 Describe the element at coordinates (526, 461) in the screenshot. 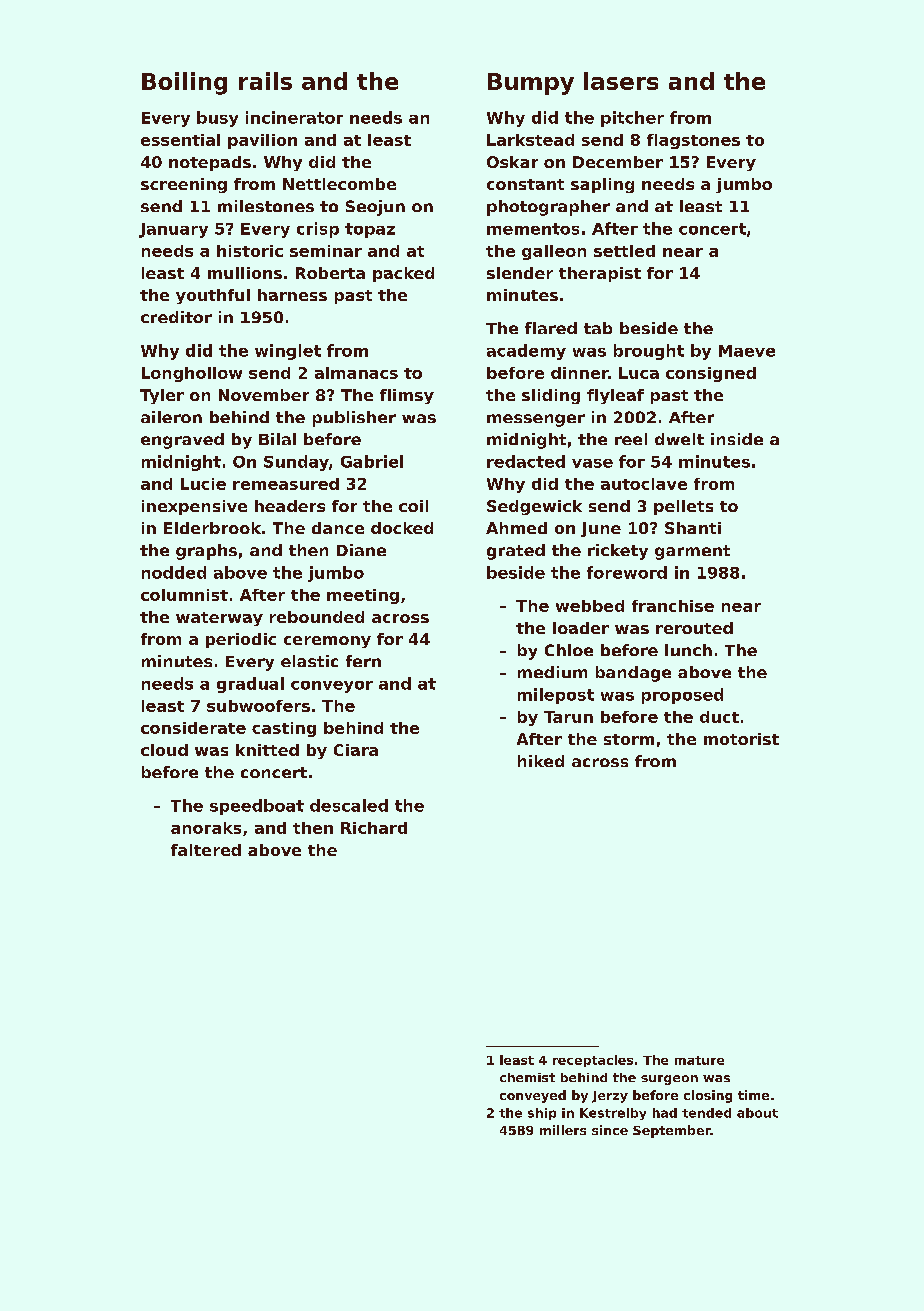

I see `redacted` at that location.
